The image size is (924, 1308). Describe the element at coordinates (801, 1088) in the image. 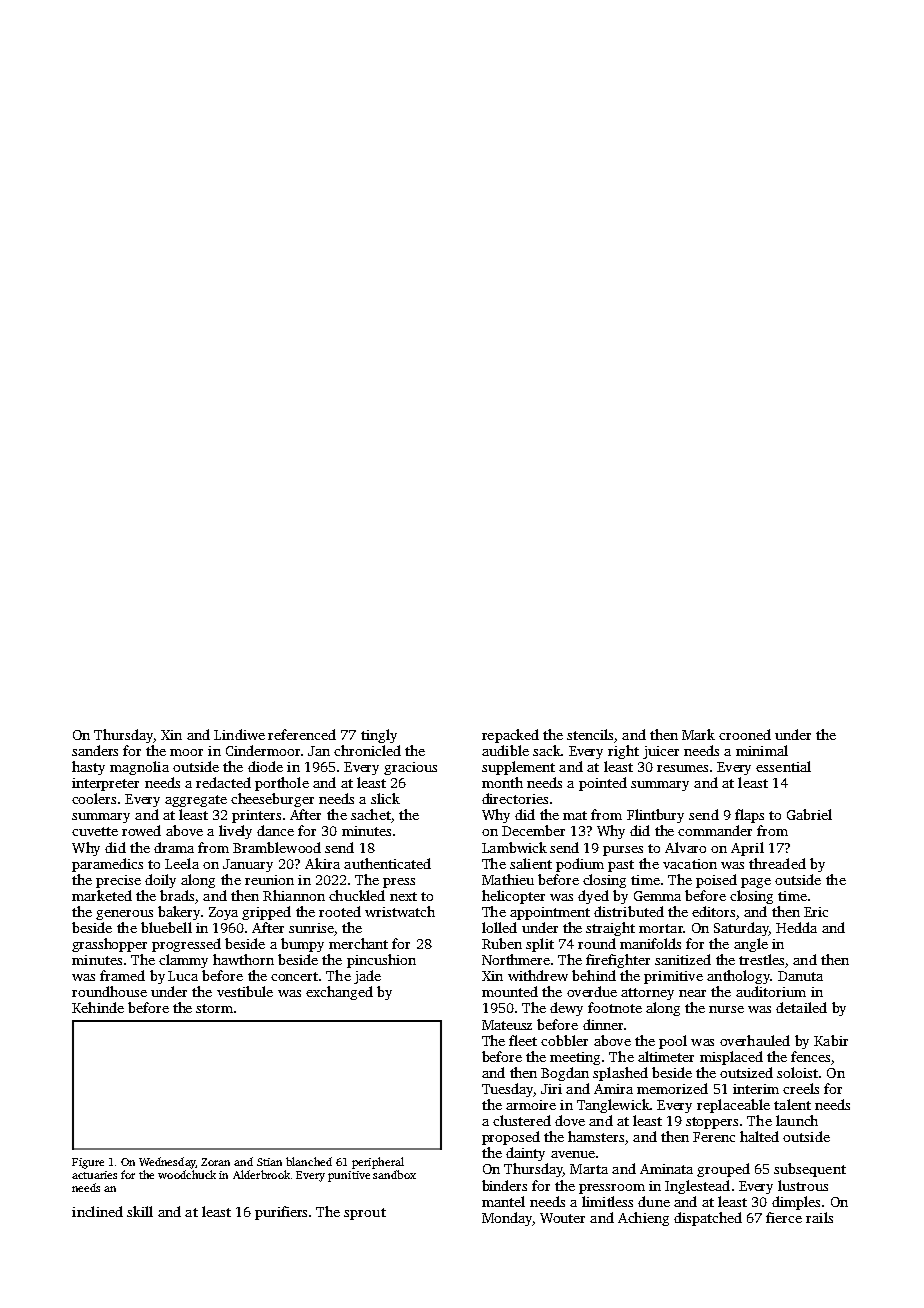

I see `creels` at that location.
